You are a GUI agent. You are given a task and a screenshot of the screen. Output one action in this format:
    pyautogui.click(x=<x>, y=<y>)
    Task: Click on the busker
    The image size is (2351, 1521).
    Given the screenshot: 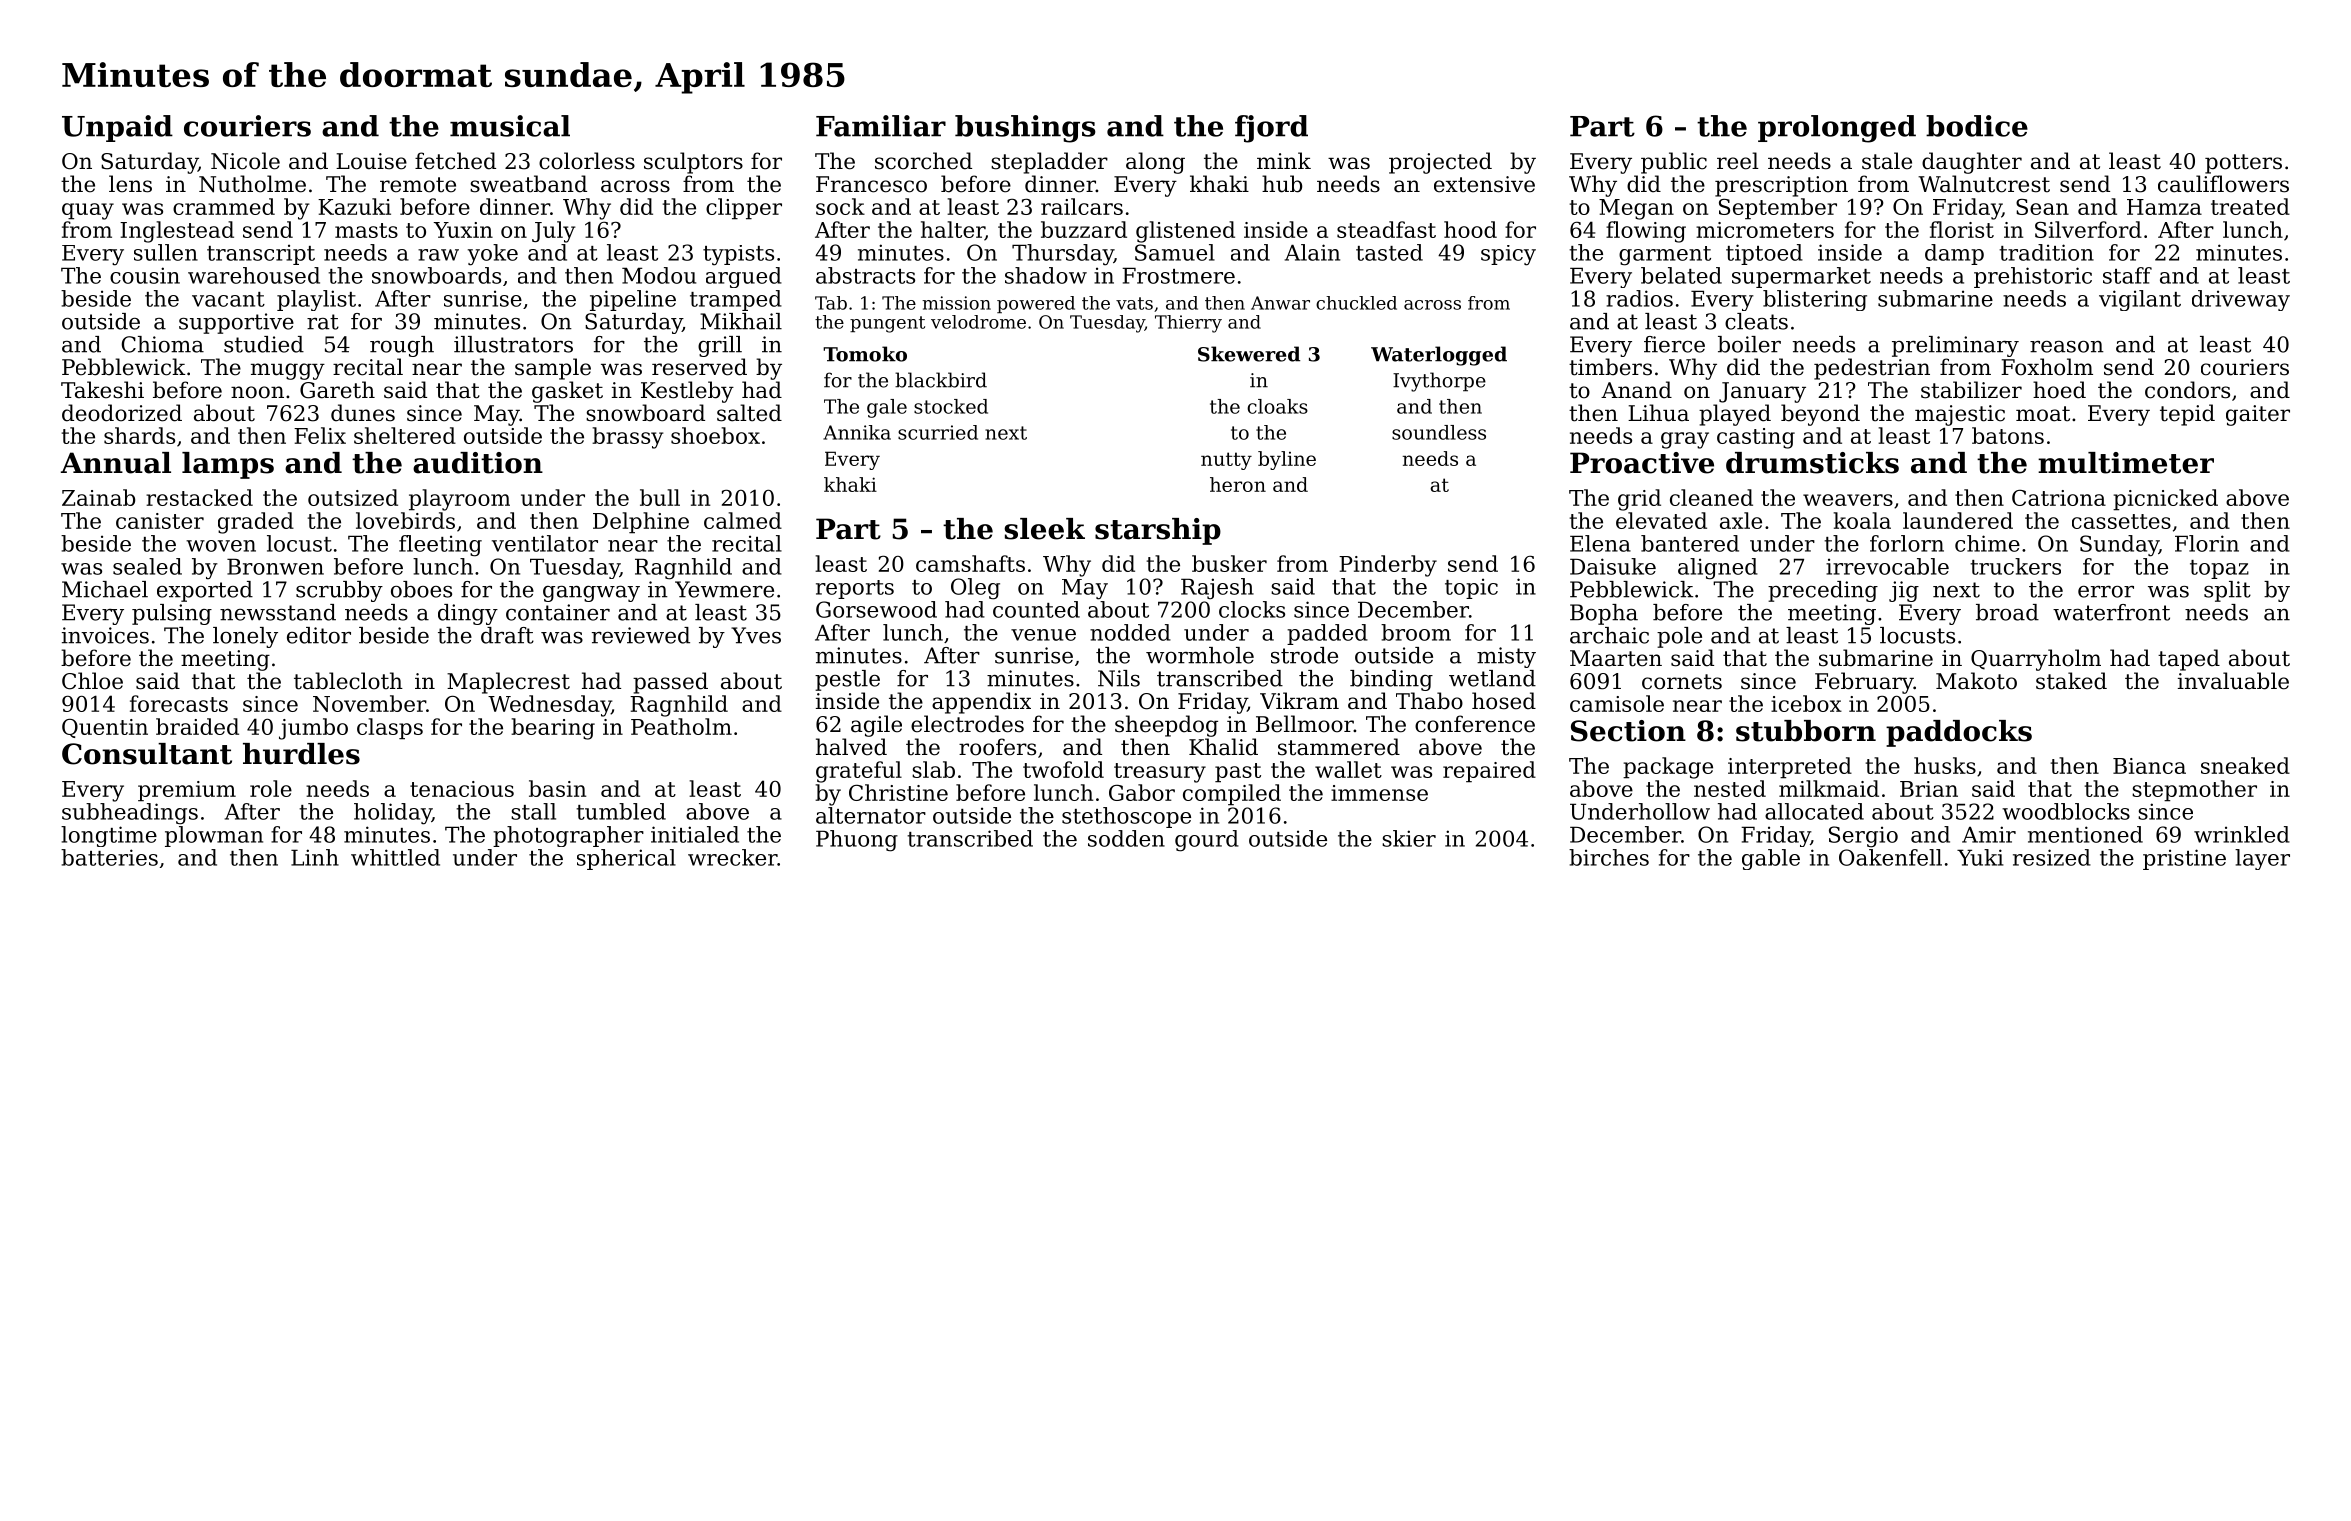 What is the action you would take?
    pyautogui.click(x=1229, y=563)
